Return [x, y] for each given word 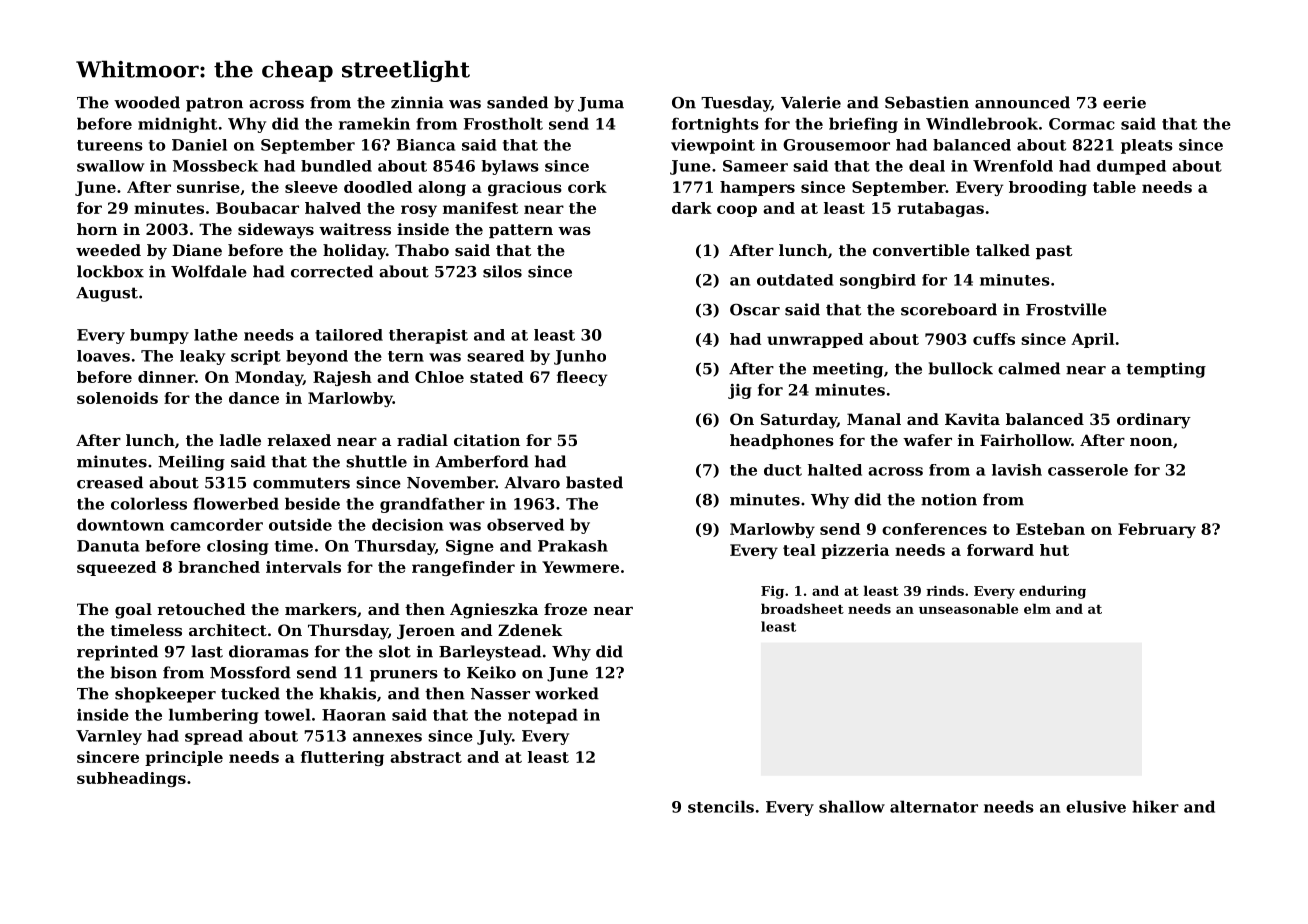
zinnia [417, 102]
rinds [945, 590]
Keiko [491, 672]
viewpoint [713, 146]
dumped [1131, 167]
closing [238, 547]
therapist [428, 336]
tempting [1166, 370]
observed [525, 524]
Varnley [109, 737]
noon [1151, 442]
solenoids [117, 398]
